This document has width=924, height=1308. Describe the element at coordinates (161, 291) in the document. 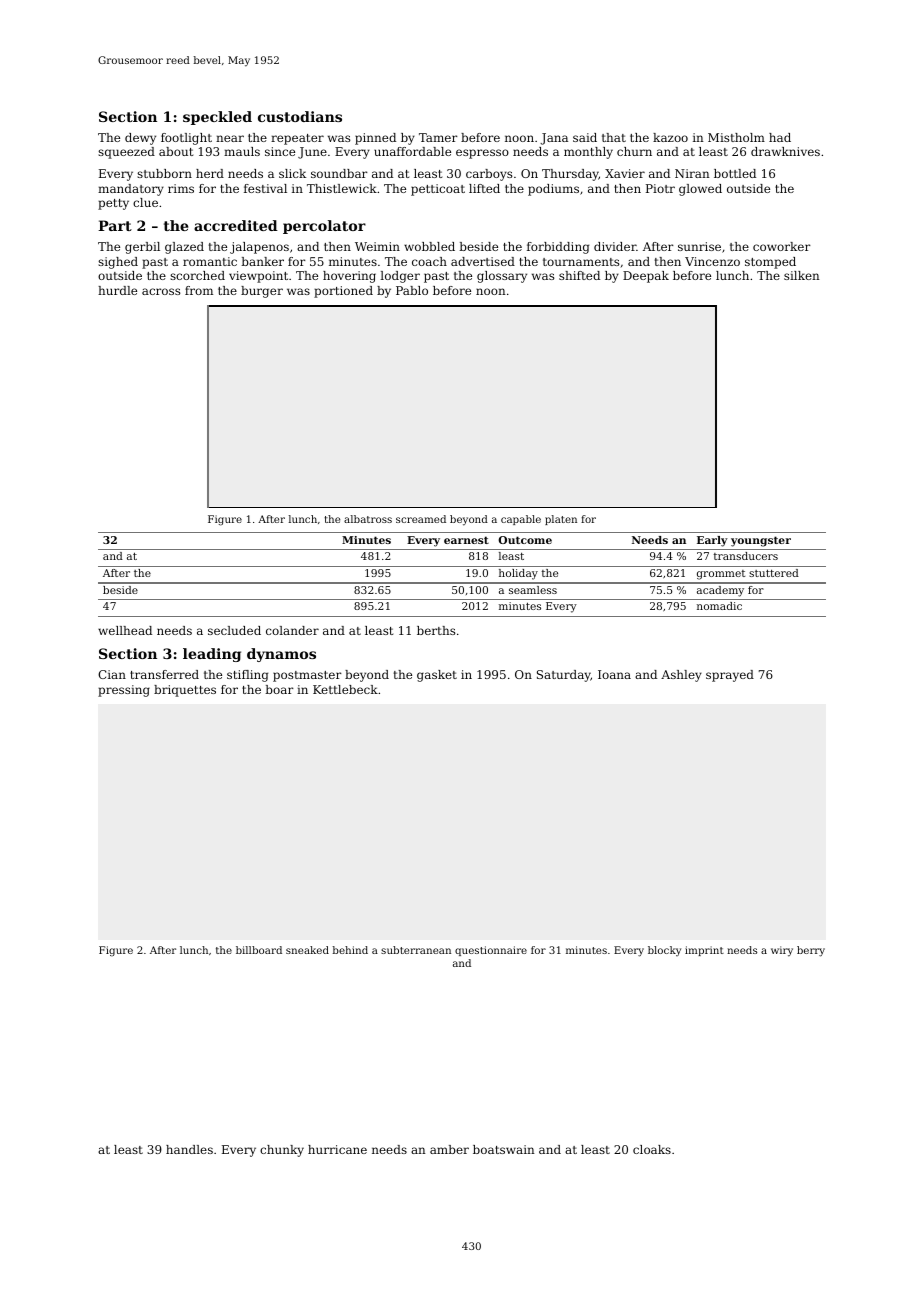

I see `across` at that location.
